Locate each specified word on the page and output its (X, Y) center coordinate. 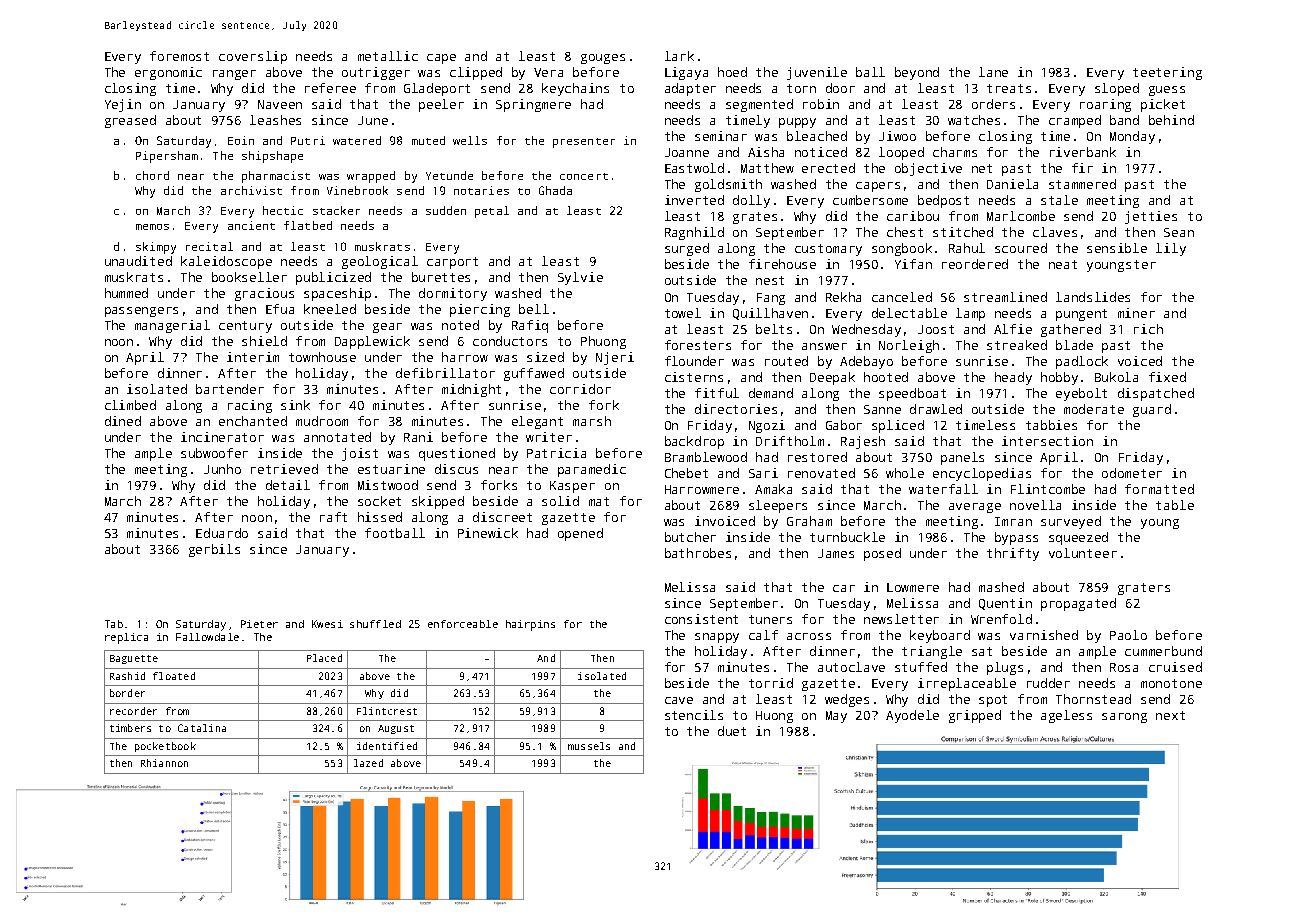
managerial (172, 326)
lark (679, 56)
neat (1063, 264)
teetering (1167, 73)
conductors (510, 341)
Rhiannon (164, 763)
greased (130, 121)
